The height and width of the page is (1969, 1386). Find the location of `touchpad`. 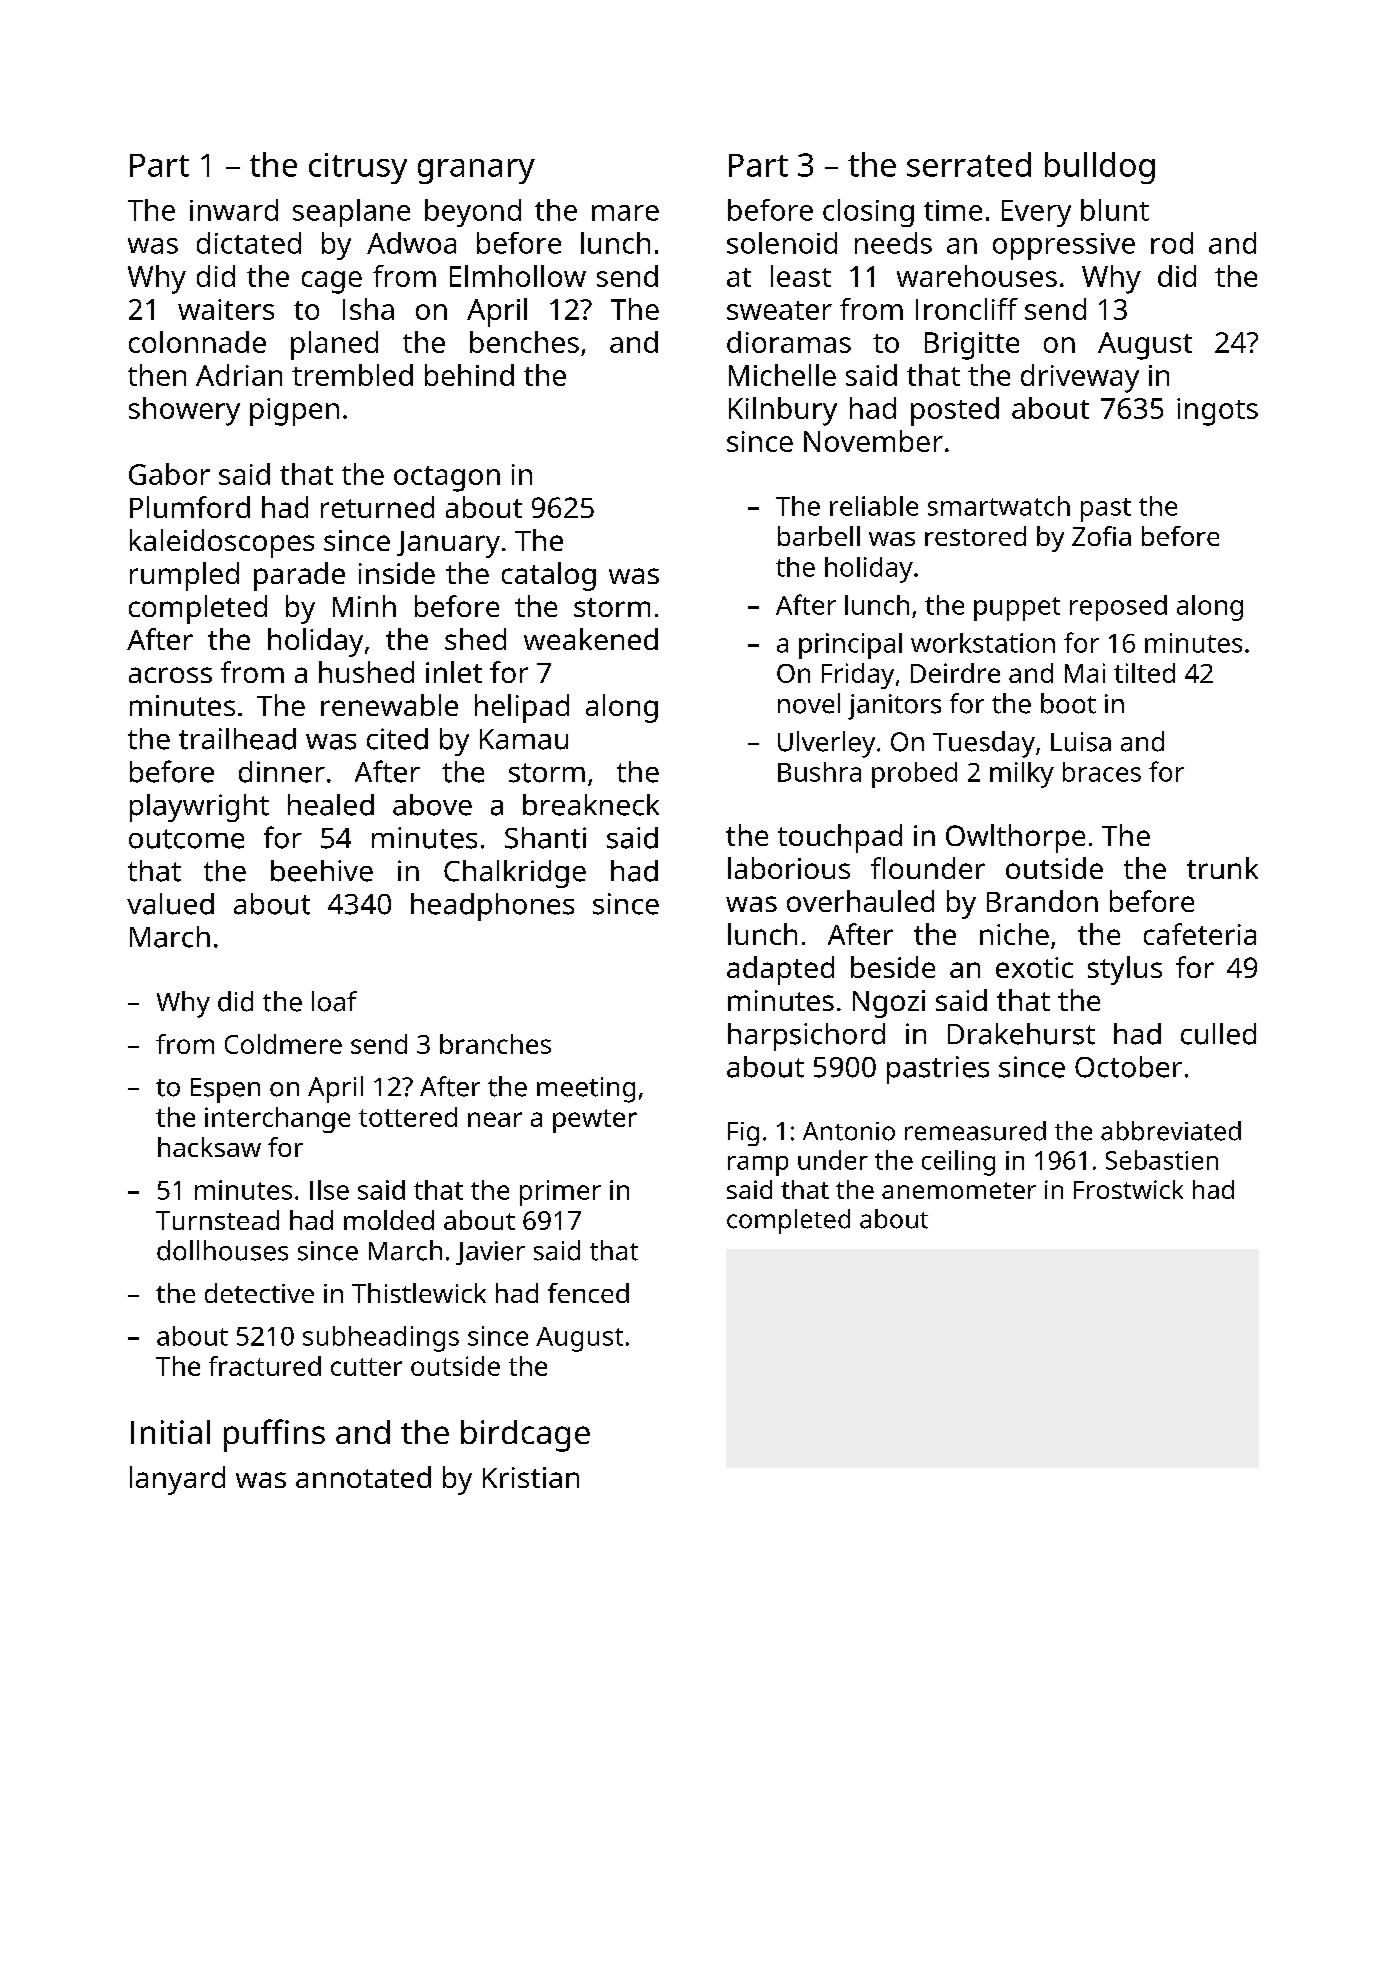

touchpad is located at coordinates (840, 838).
